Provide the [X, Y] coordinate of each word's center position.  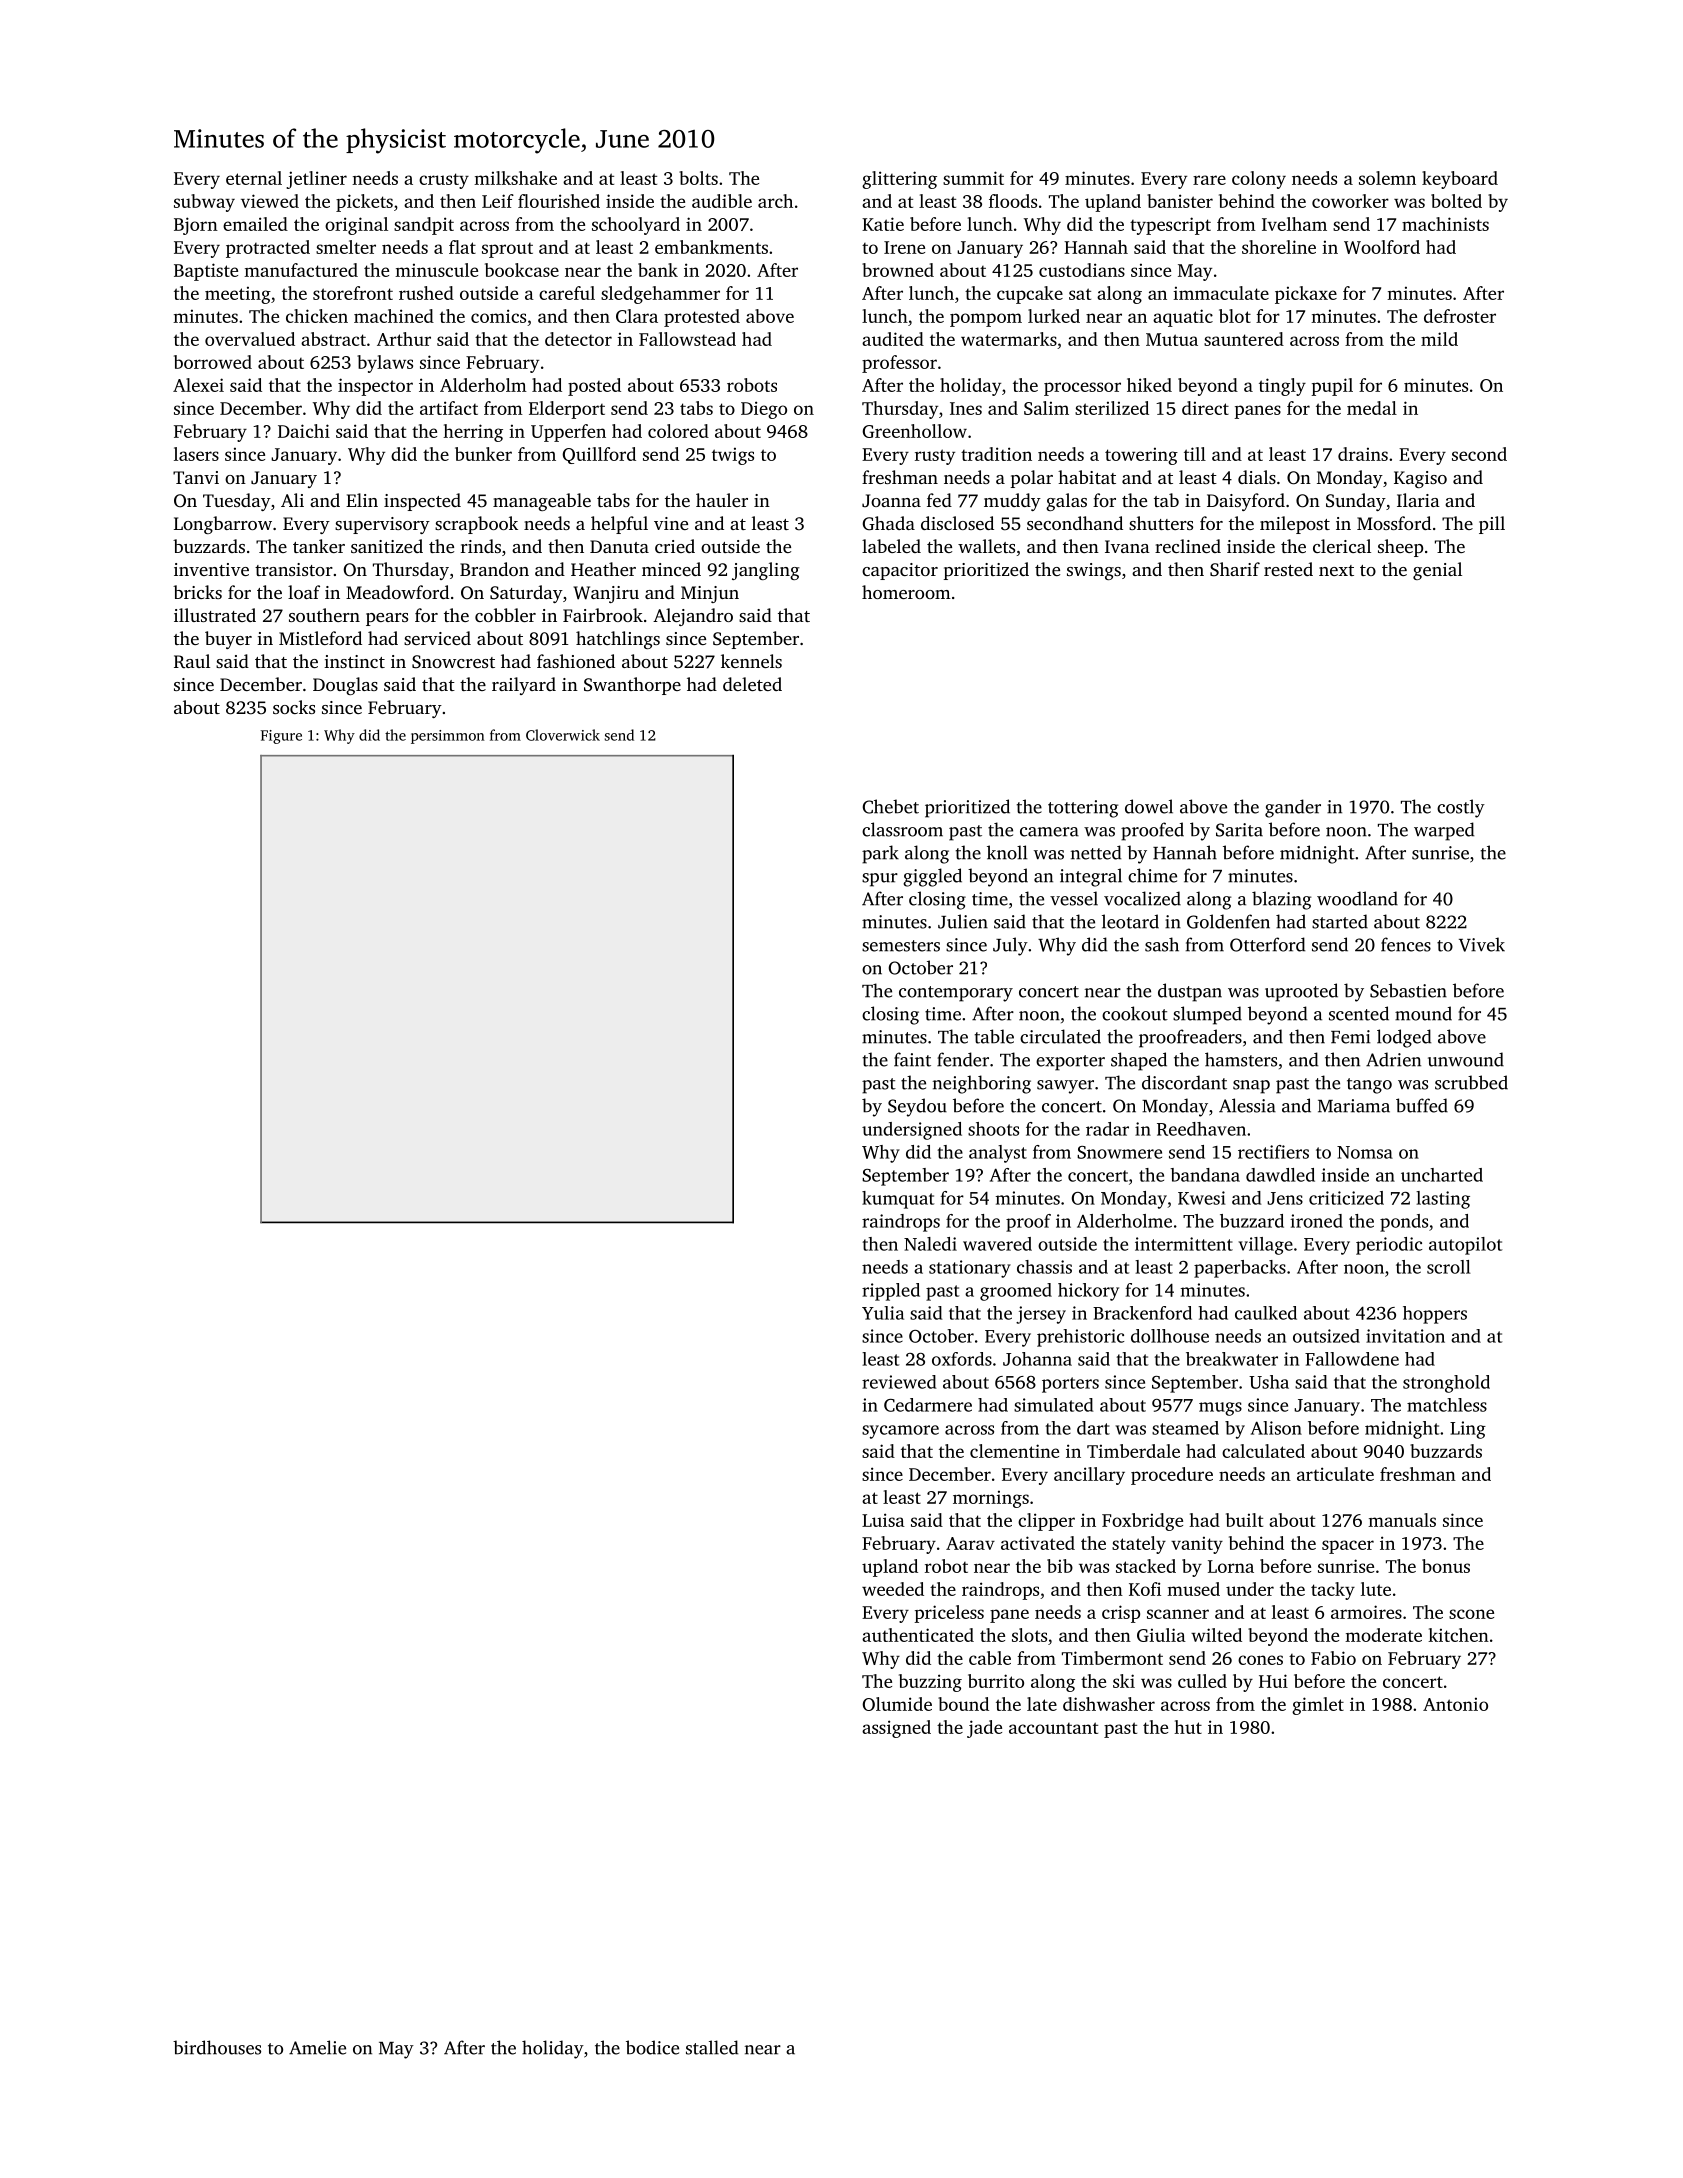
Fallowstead [687, 339]
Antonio [1455, 1704]
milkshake [515, 178]
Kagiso [1420, 479]
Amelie [317, 2047]
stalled [712, 2047]
